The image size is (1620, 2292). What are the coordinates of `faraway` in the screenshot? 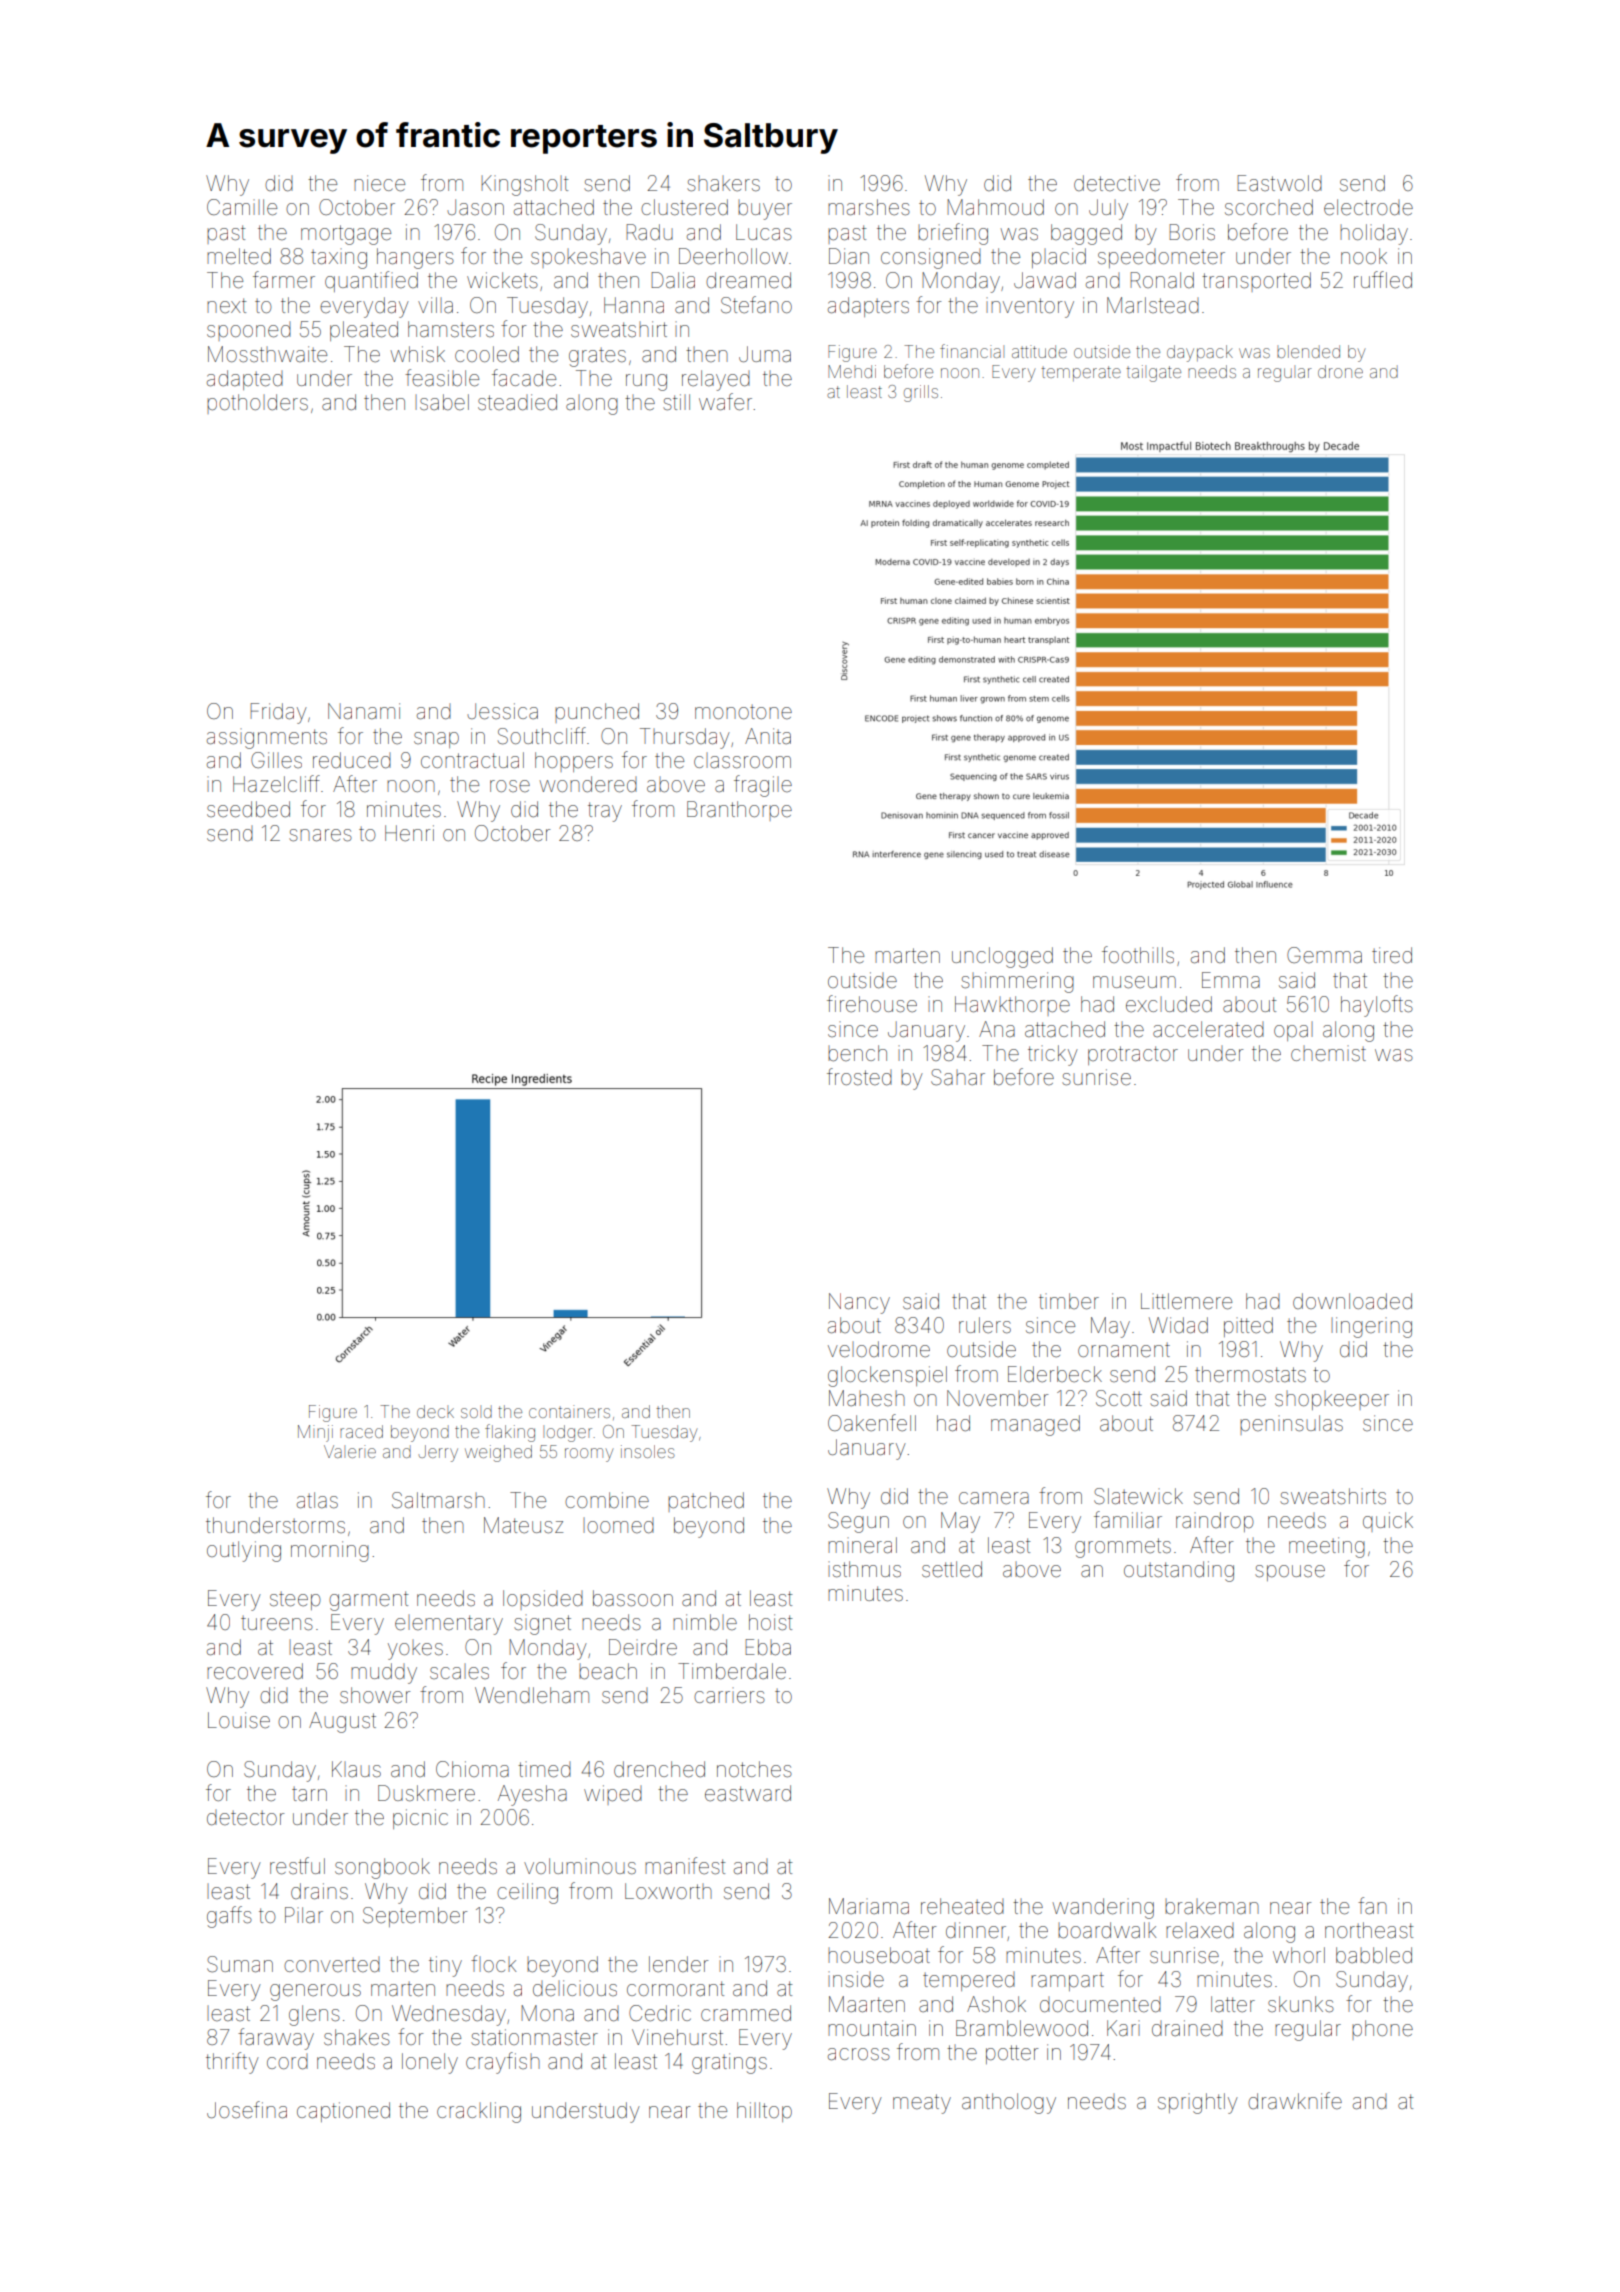 It's located at (276, 2039).
